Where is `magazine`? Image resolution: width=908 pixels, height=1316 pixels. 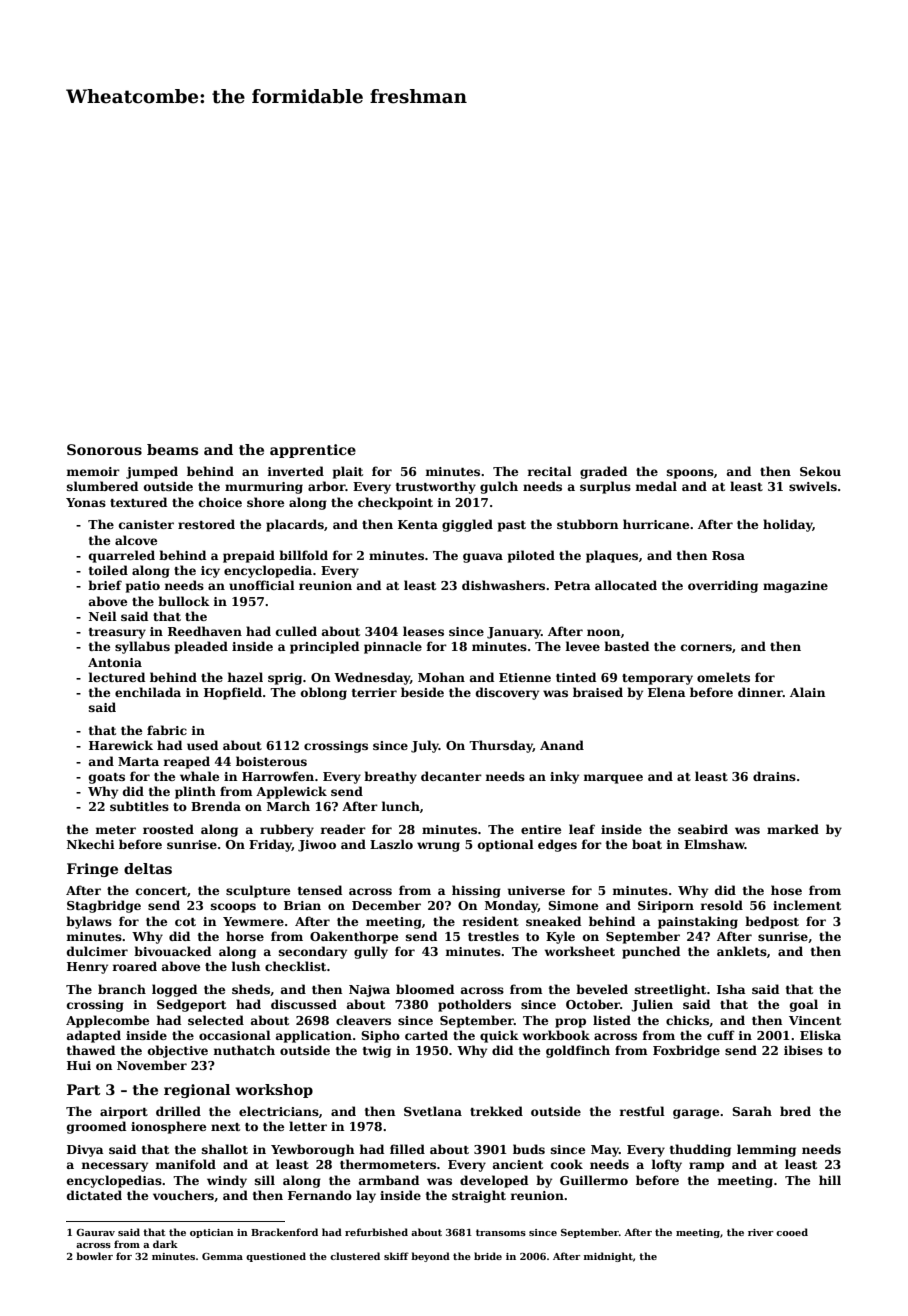 magazine is located at coordinates (795, 587).
